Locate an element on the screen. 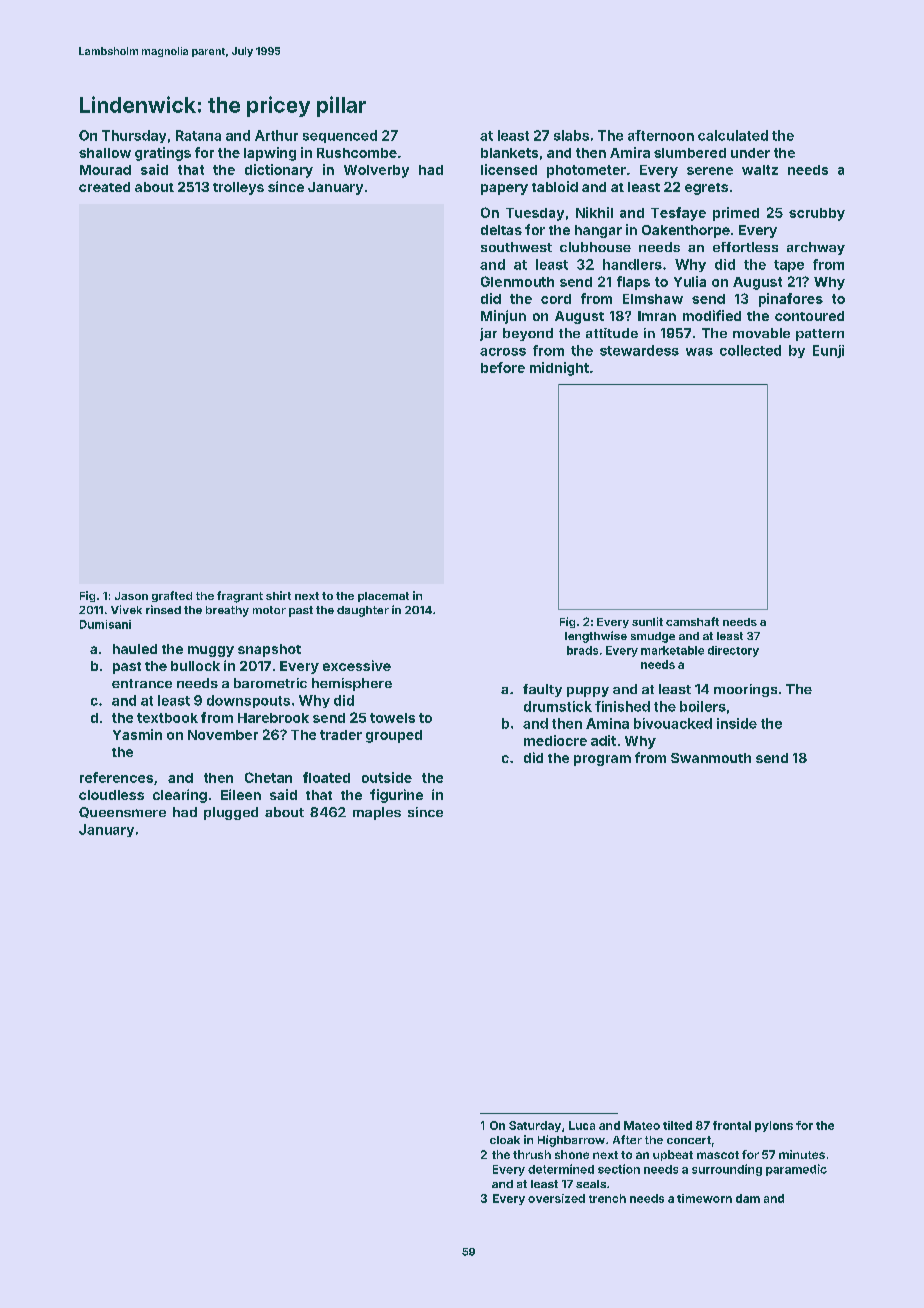 The image size is (924, 1308). Queensmere is located at coordinates (122, 812).
